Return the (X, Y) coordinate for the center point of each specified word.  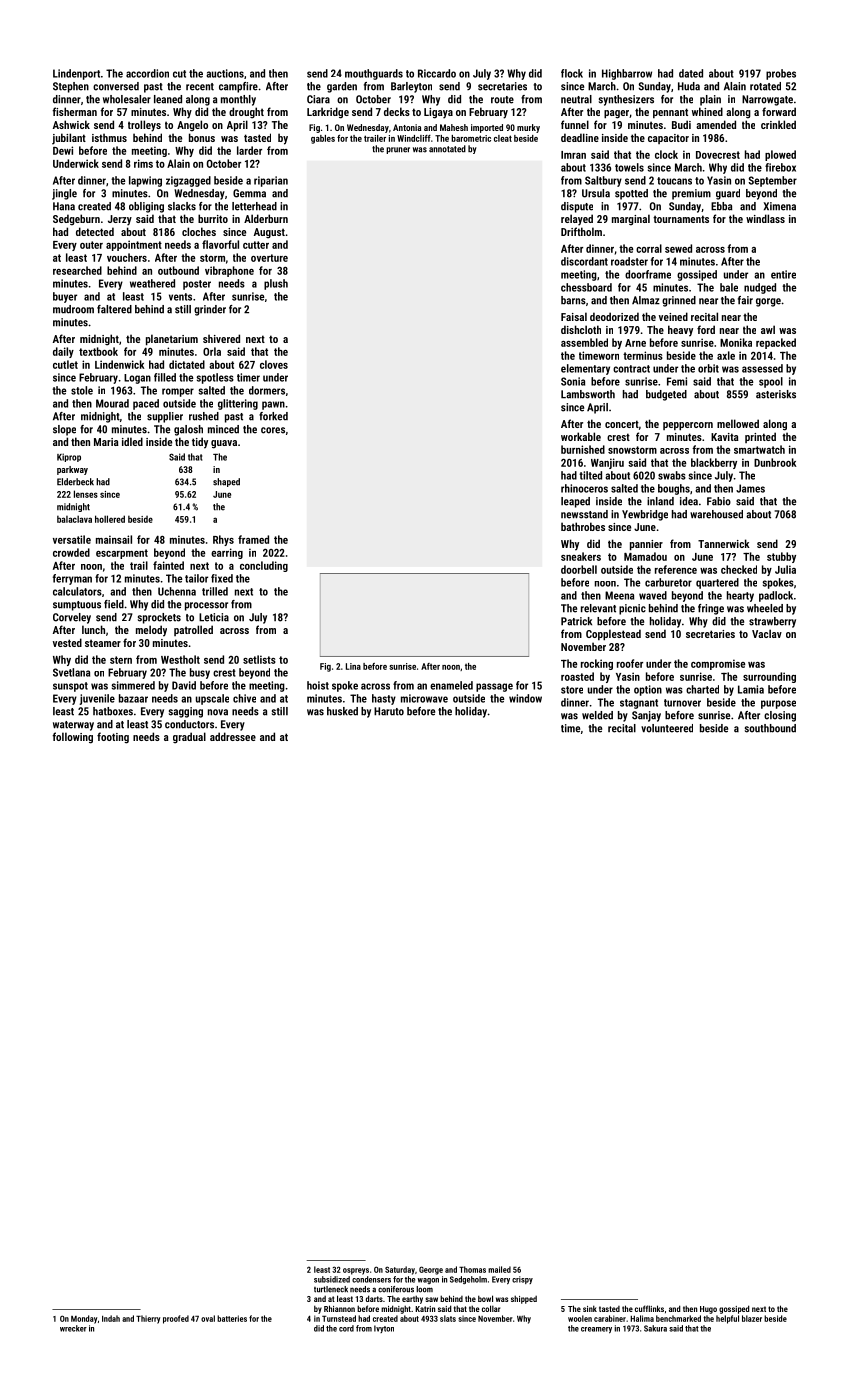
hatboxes (113, 711)
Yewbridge (645, 515)
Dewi (63, 150)
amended (716, 124)
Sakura (655, 1328)
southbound (770, 728)
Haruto (389, 711)
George (431, 1270)
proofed (176, 1319)
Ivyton (384, 1329)
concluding (264, 566)
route (502, 100)
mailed (499, 1269)
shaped (226, 482)
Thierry (148, 1319)
